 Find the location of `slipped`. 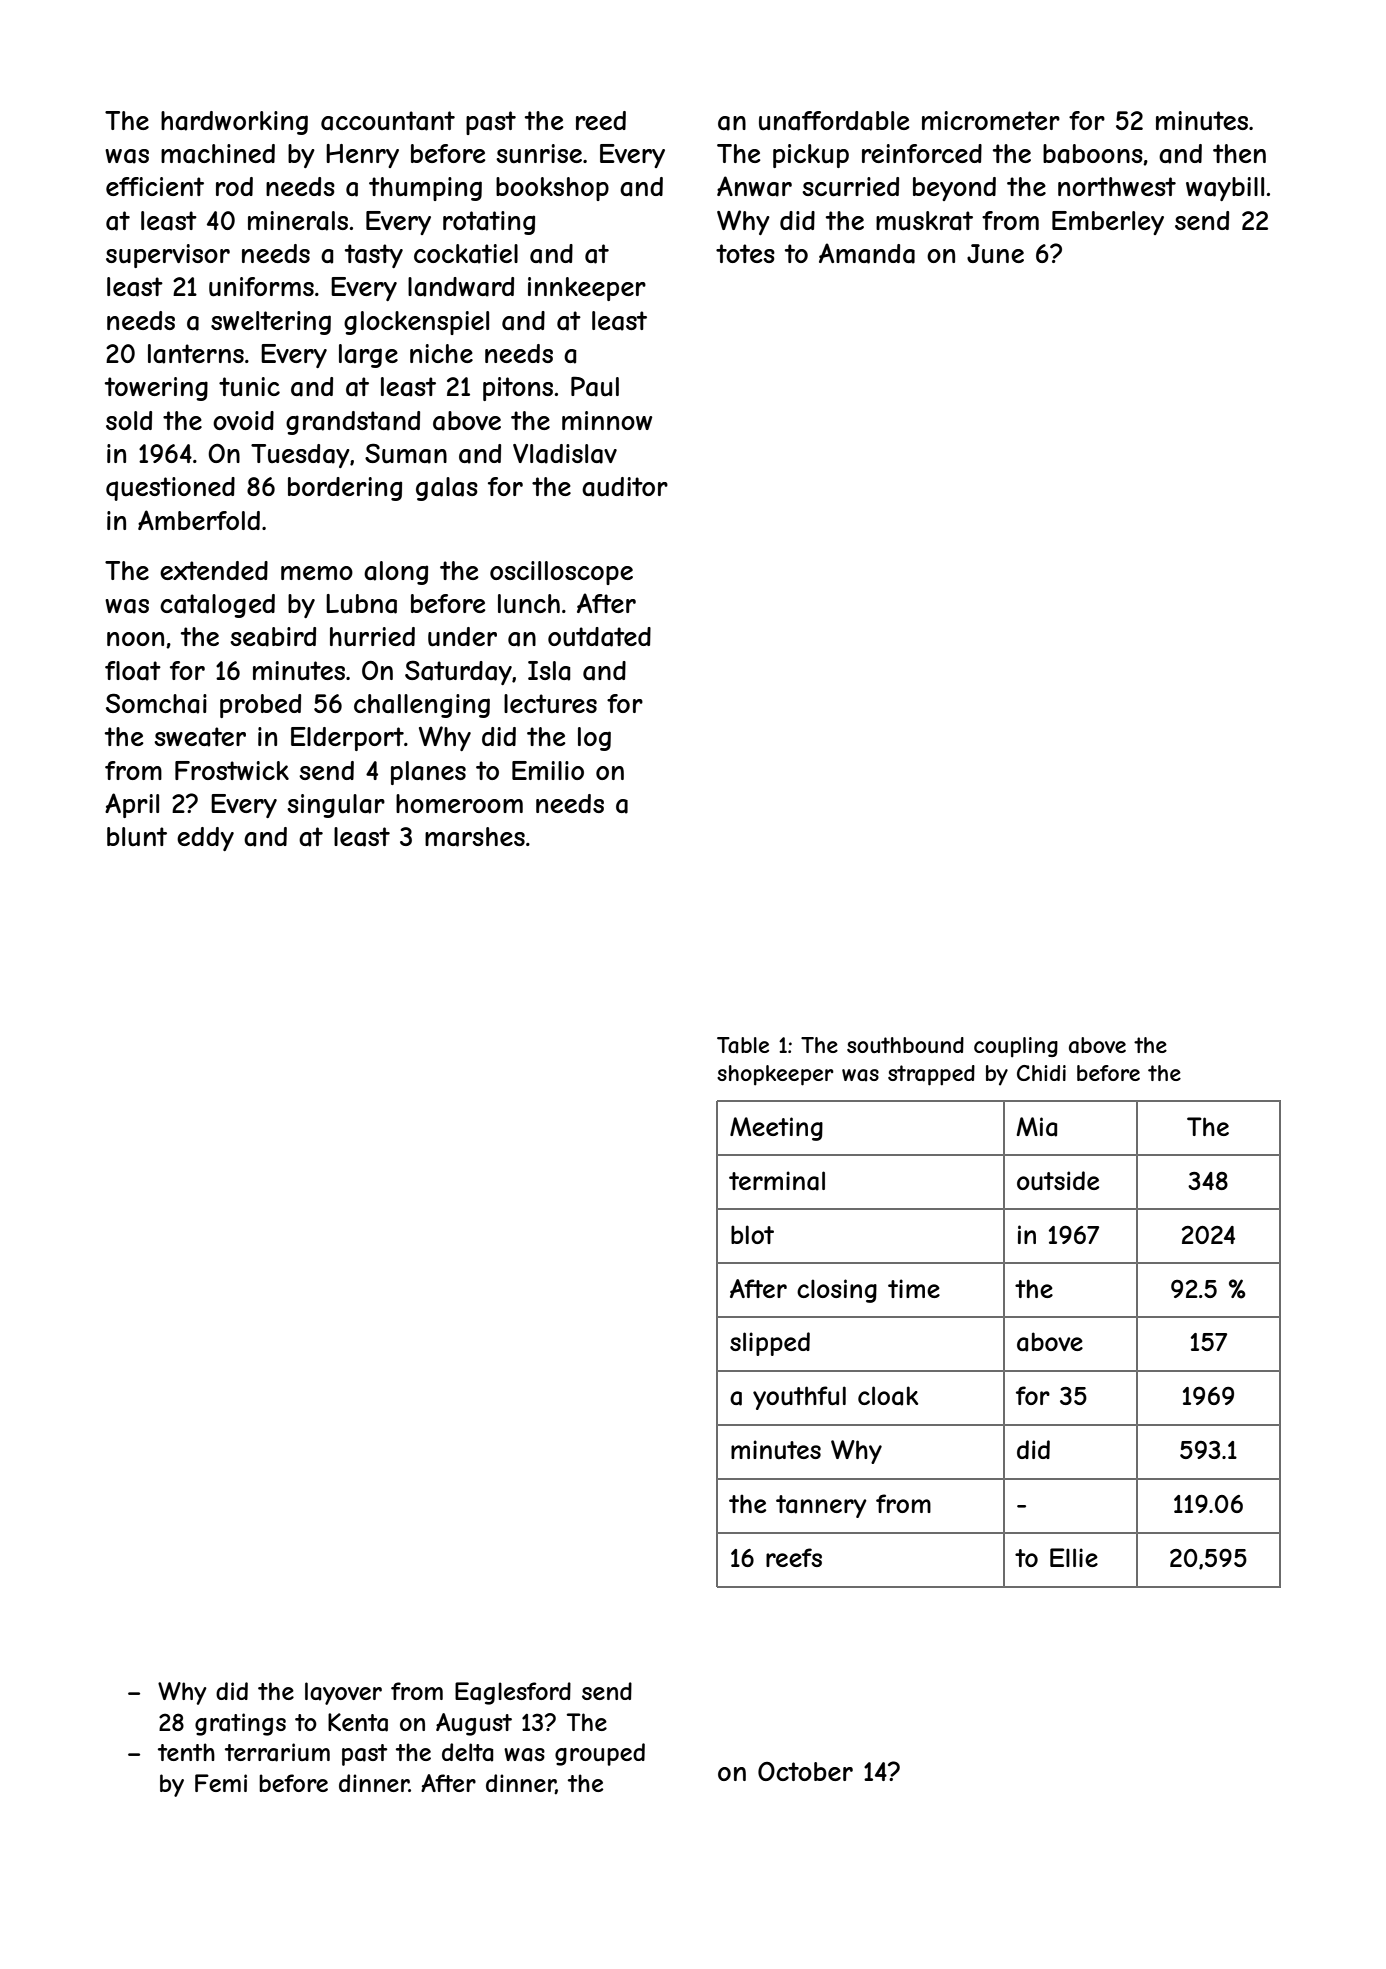

slipped is located at coordinates (770, 1344).
